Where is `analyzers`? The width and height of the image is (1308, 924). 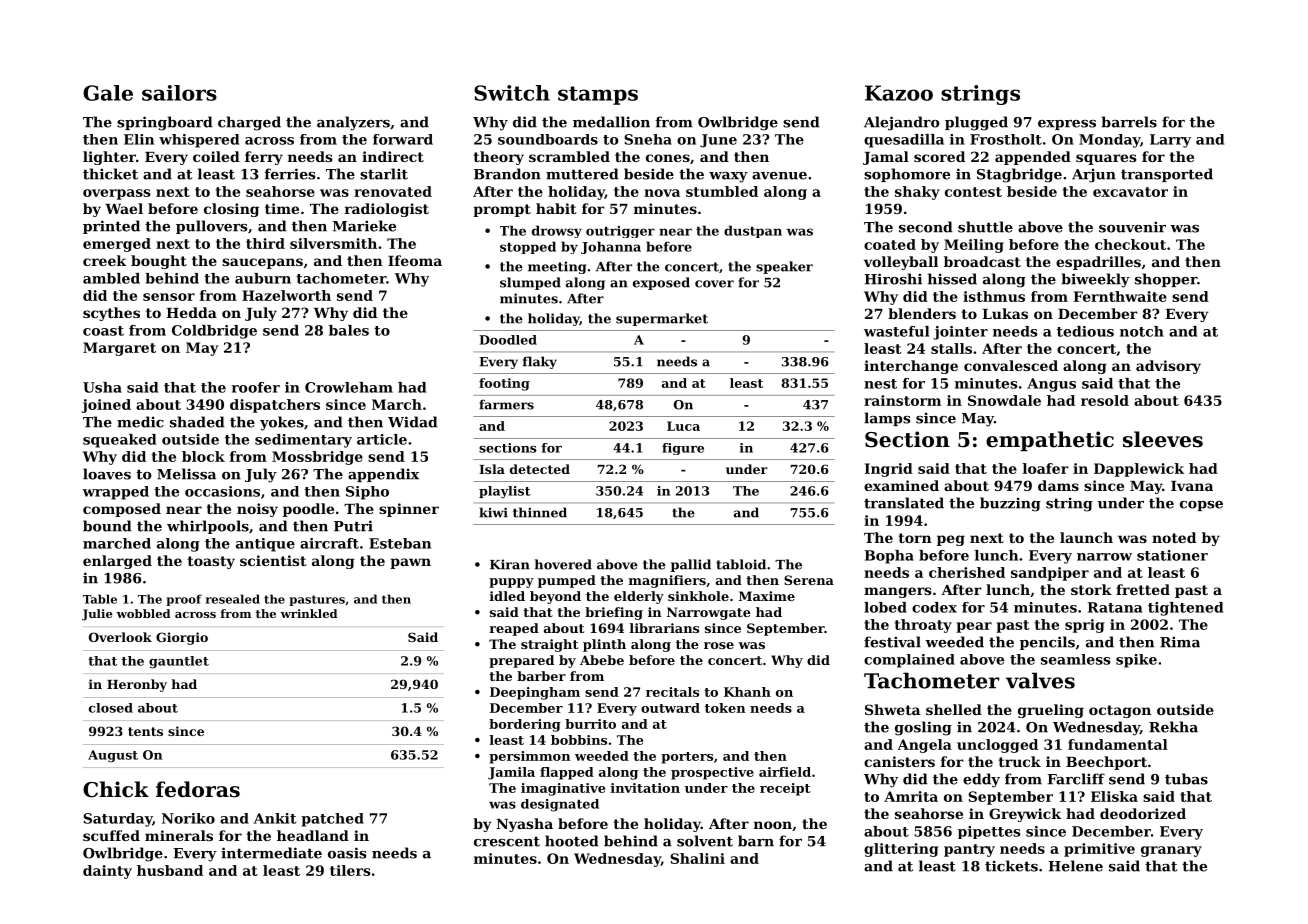
analyzers is located at coordinates (353, 123).
